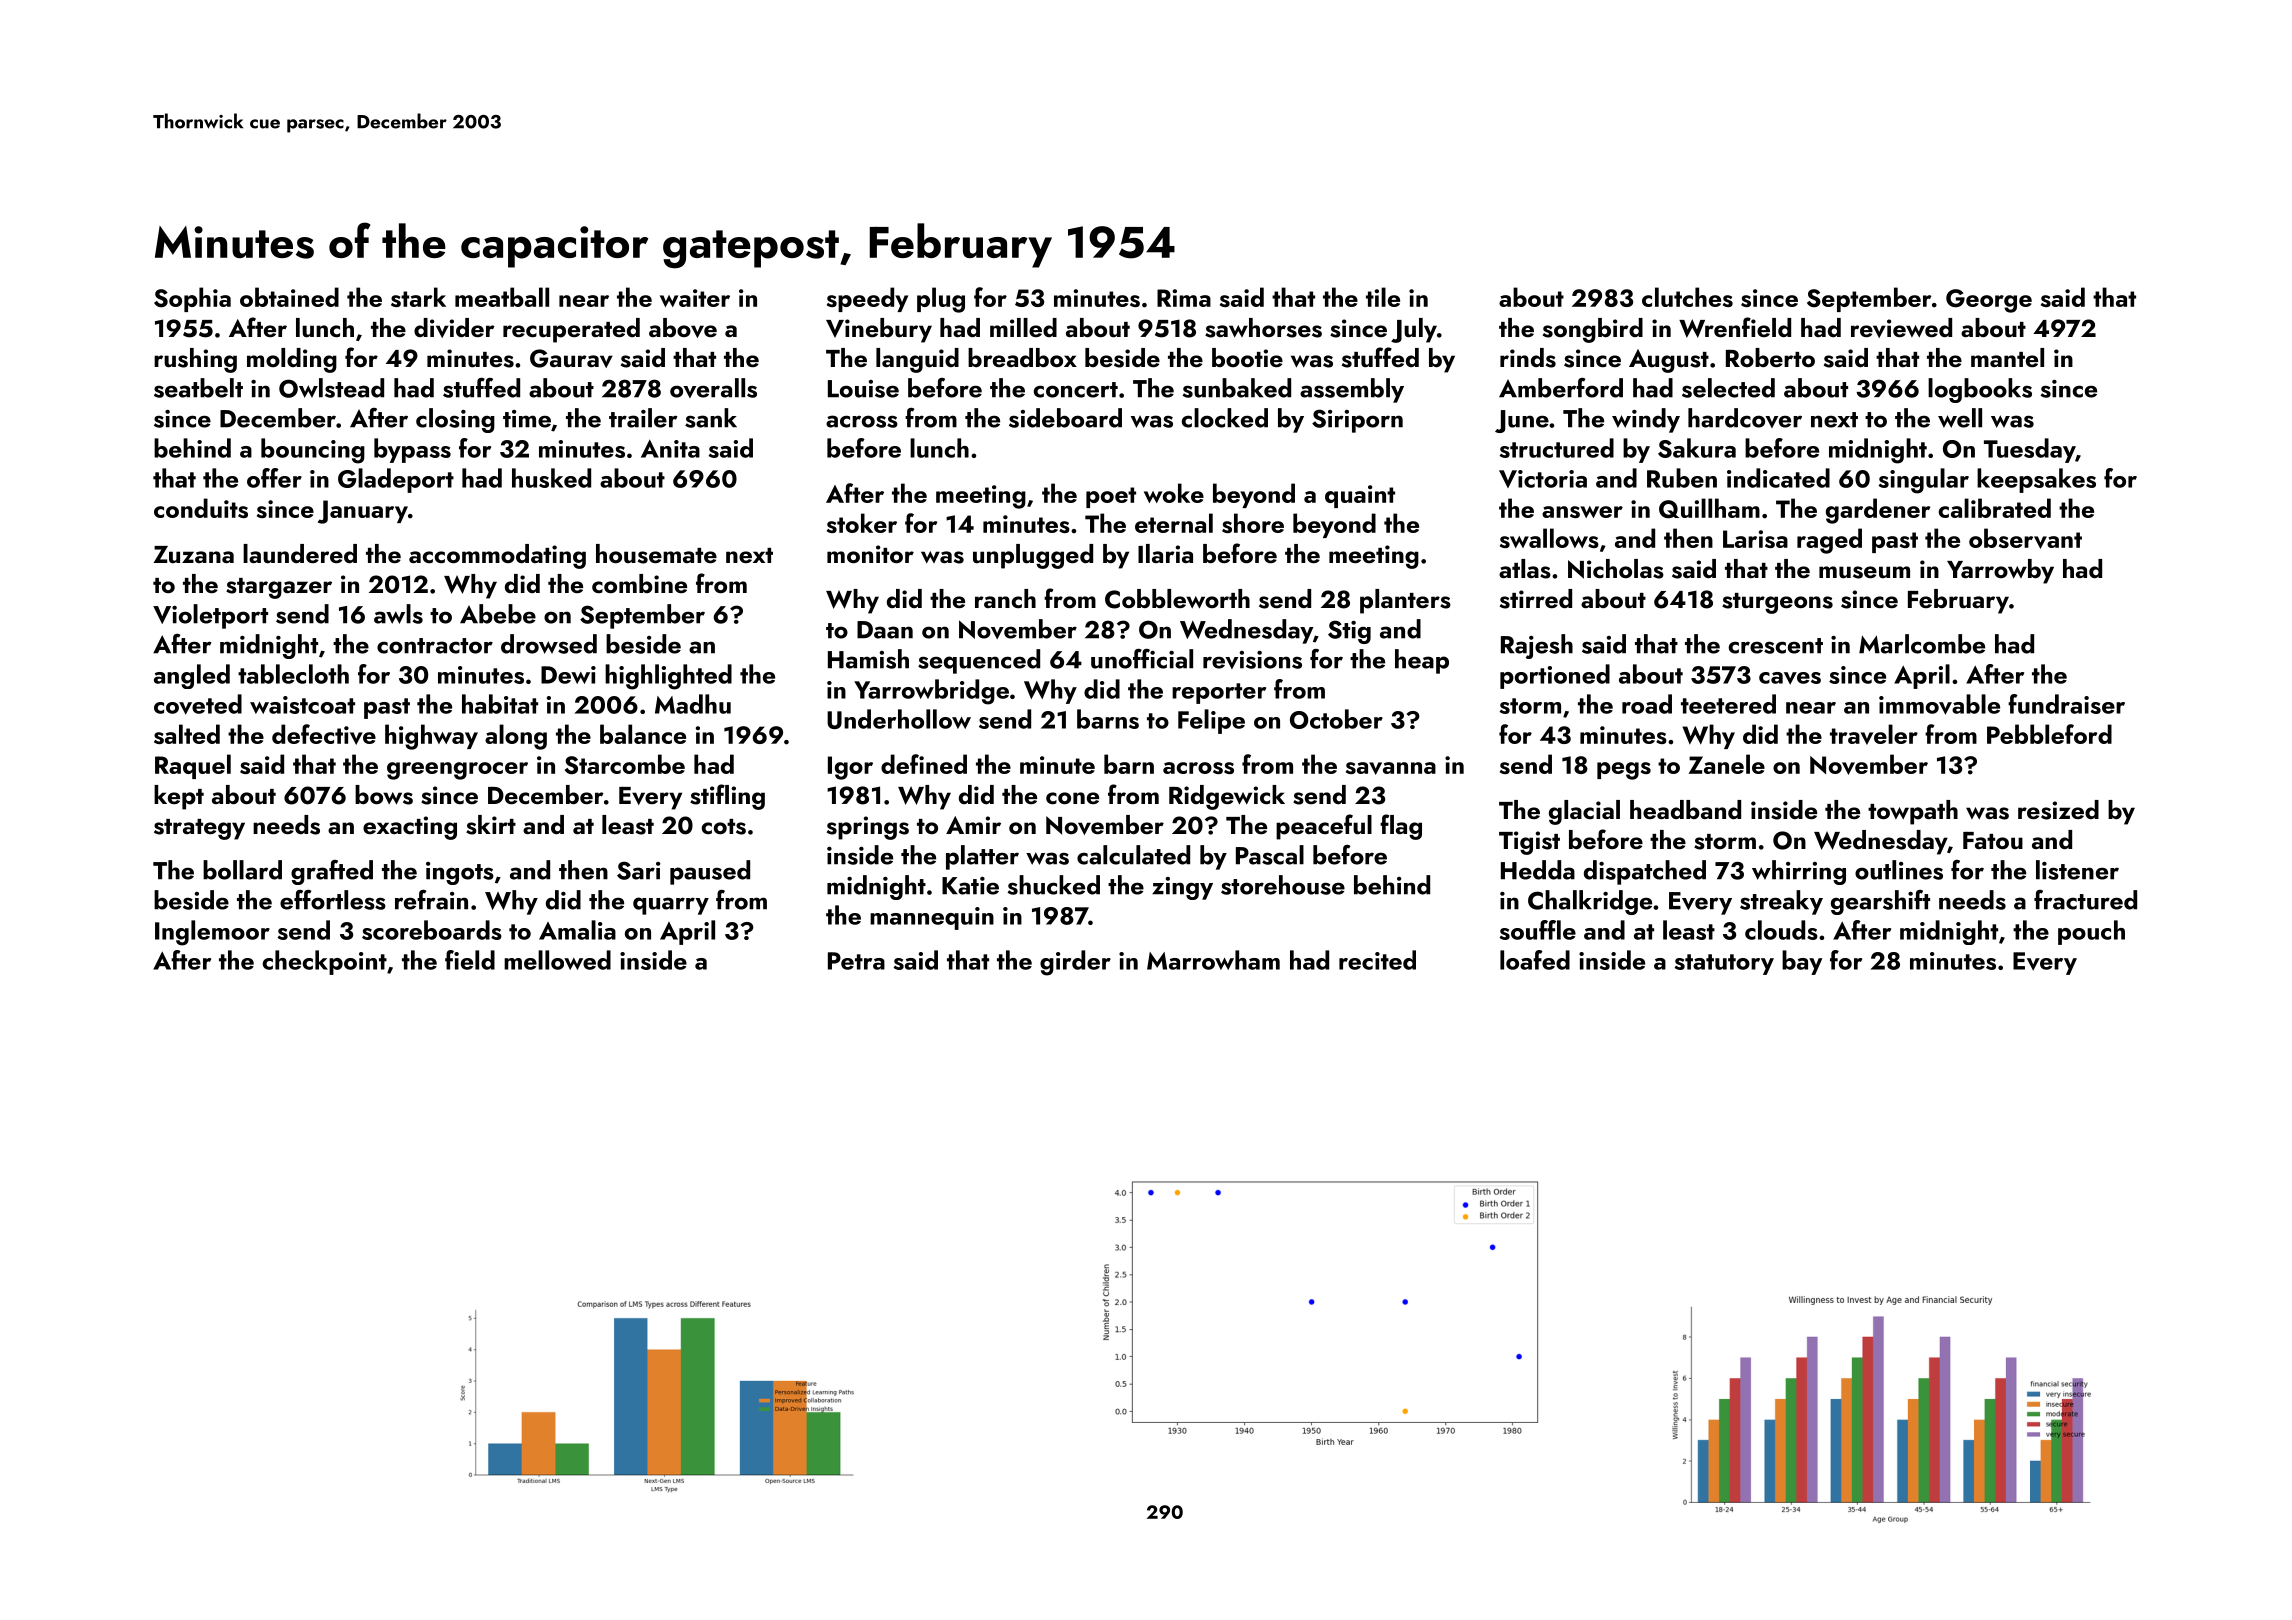 This screenshot has height=1620, width=2292. Describe the element at coordinates (1960, 418) in the screenshot. I see `well` at that location.
